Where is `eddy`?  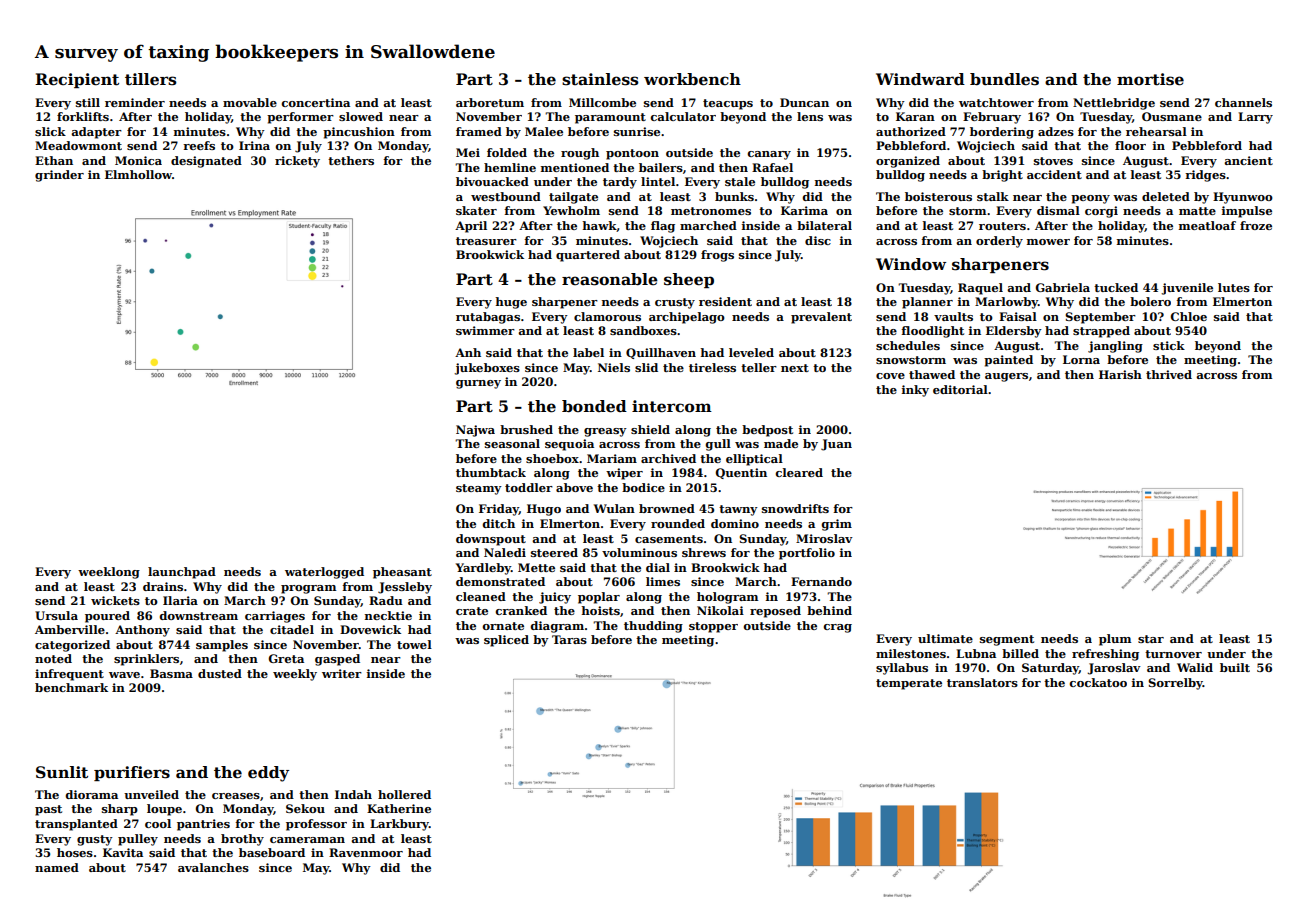 eddy is located at coordinates (268, 774).
